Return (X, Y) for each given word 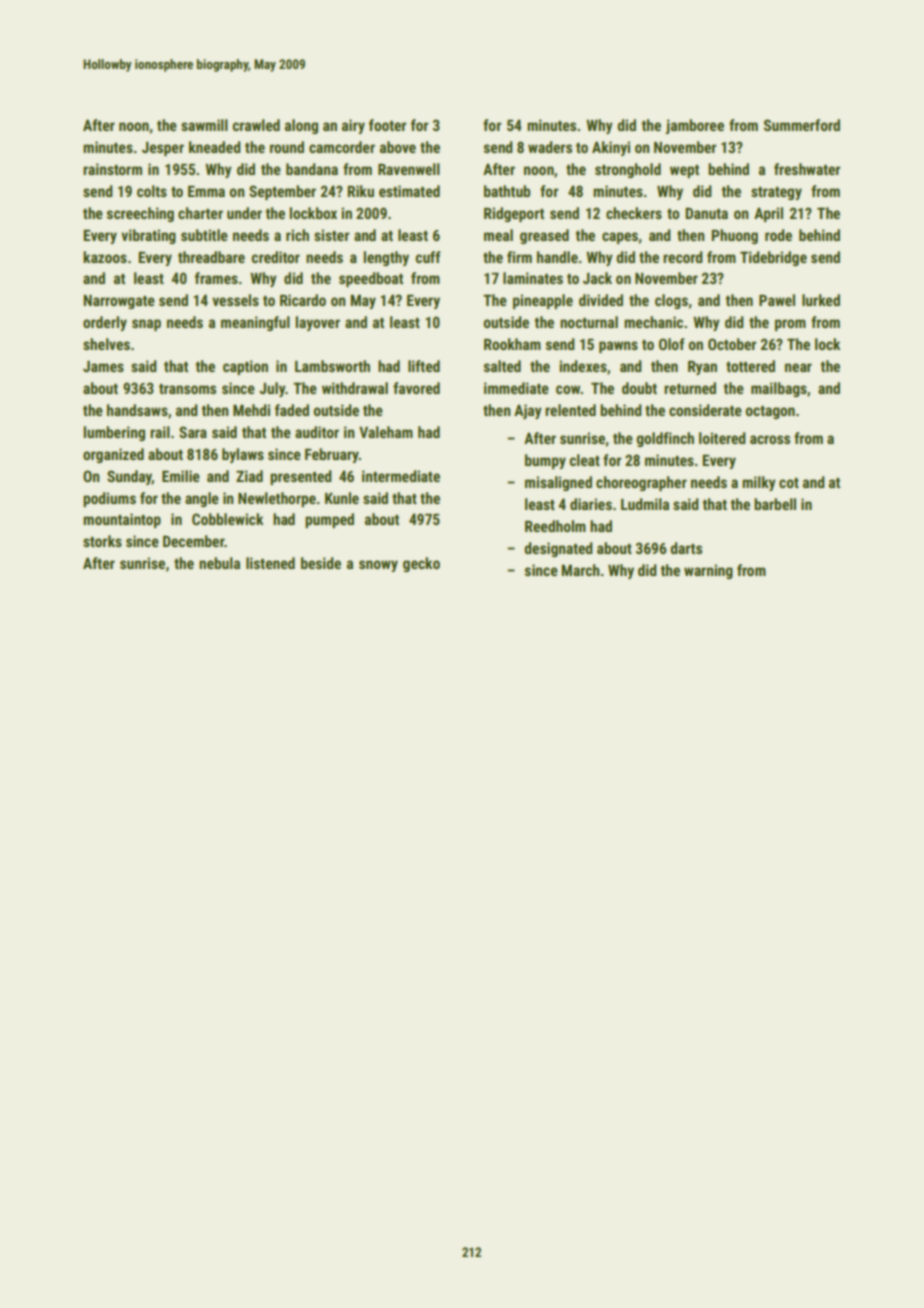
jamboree (695, 126)
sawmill (204, 125)
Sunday (129, 477)
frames (216, 278)
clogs (671, 301)
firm (519, 257)
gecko (421, 564)
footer (387, 125)
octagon (770, 412)
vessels (235, 300)
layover (318, 323)
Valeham (386, 432)
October (732, 344)
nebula (219, 563)
